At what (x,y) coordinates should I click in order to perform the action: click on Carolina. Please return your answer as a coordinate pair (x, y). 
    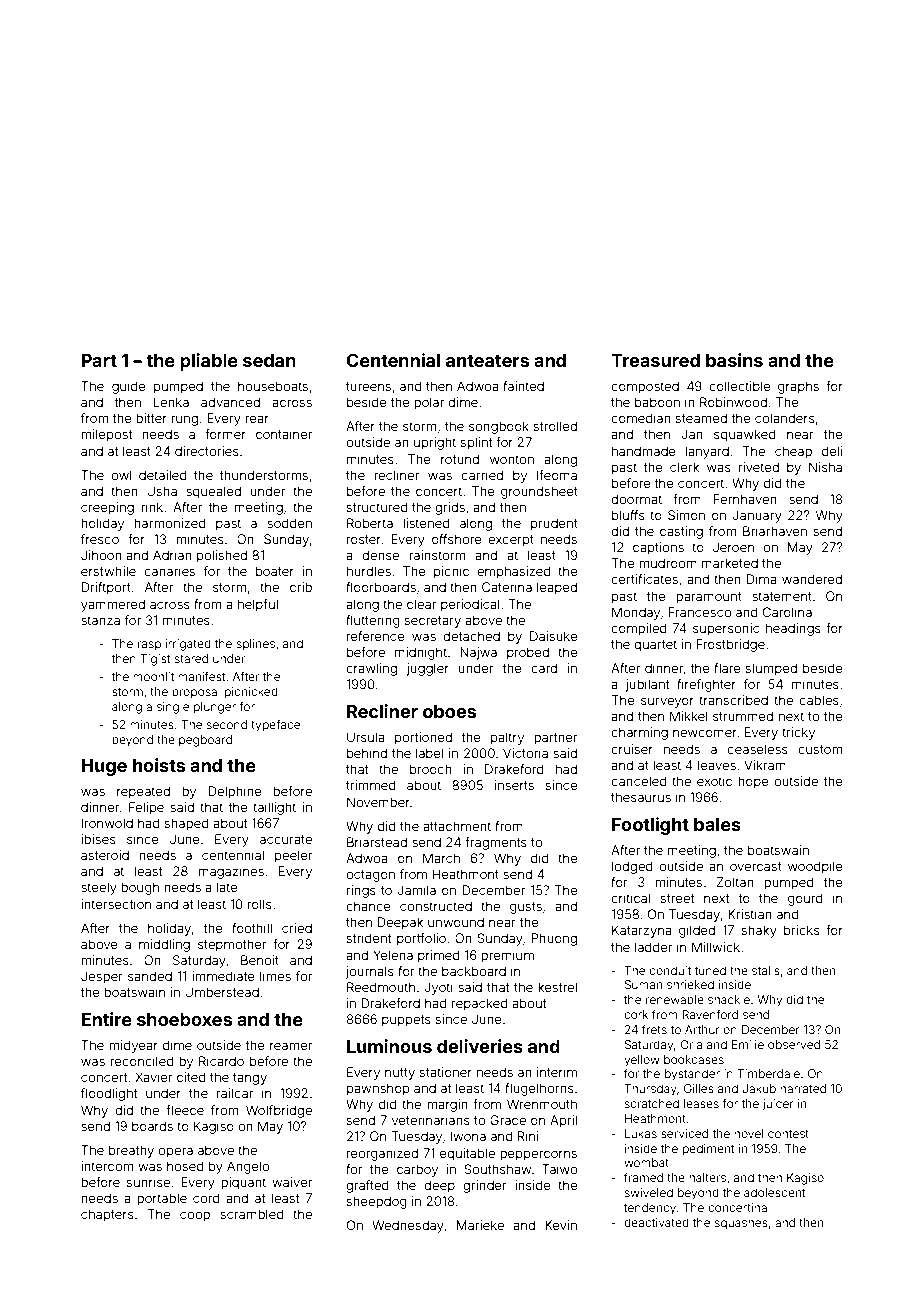
    Looking at the image, I should click on (787, 612).
